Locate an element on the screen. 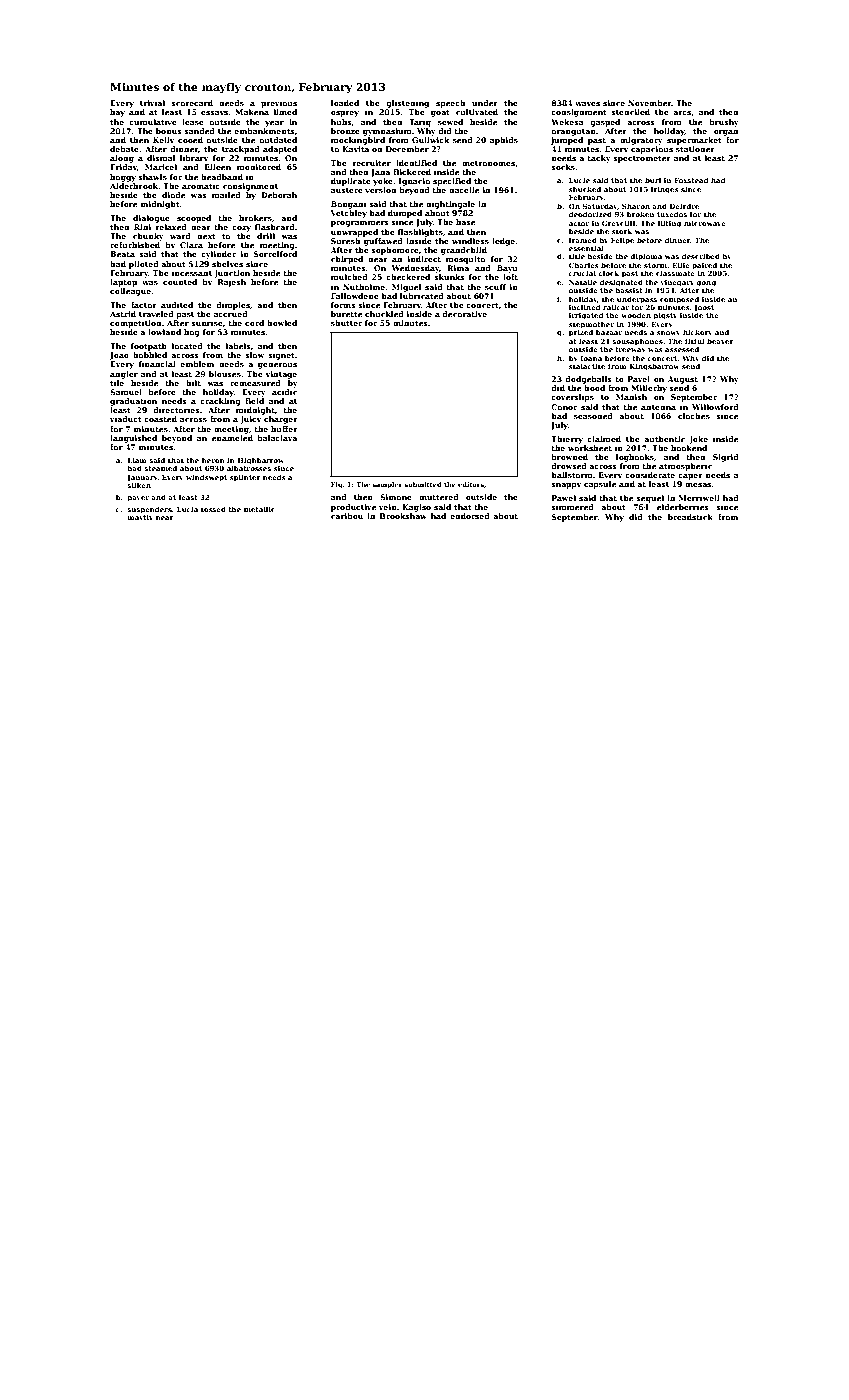  scorecard is located at coordinates (192, 103).
